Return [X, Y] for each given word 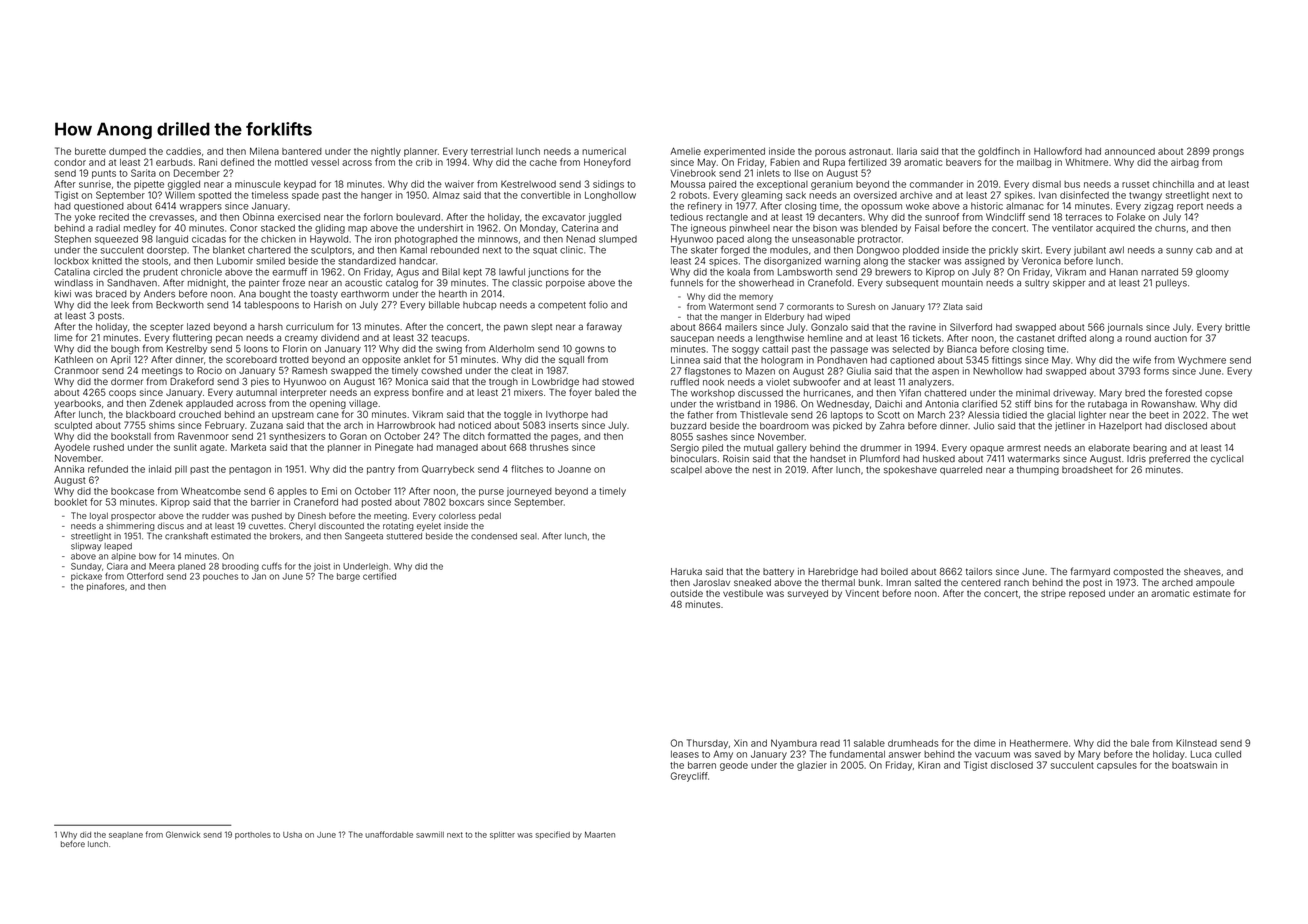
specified [552, 835]
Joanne [574, 469]
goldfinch [999, 152]
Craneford [316, 502]
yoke [85, 218]
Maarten [600, 834]
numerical [604, 151]
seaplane [126, 835]
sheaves [1202, 571]
